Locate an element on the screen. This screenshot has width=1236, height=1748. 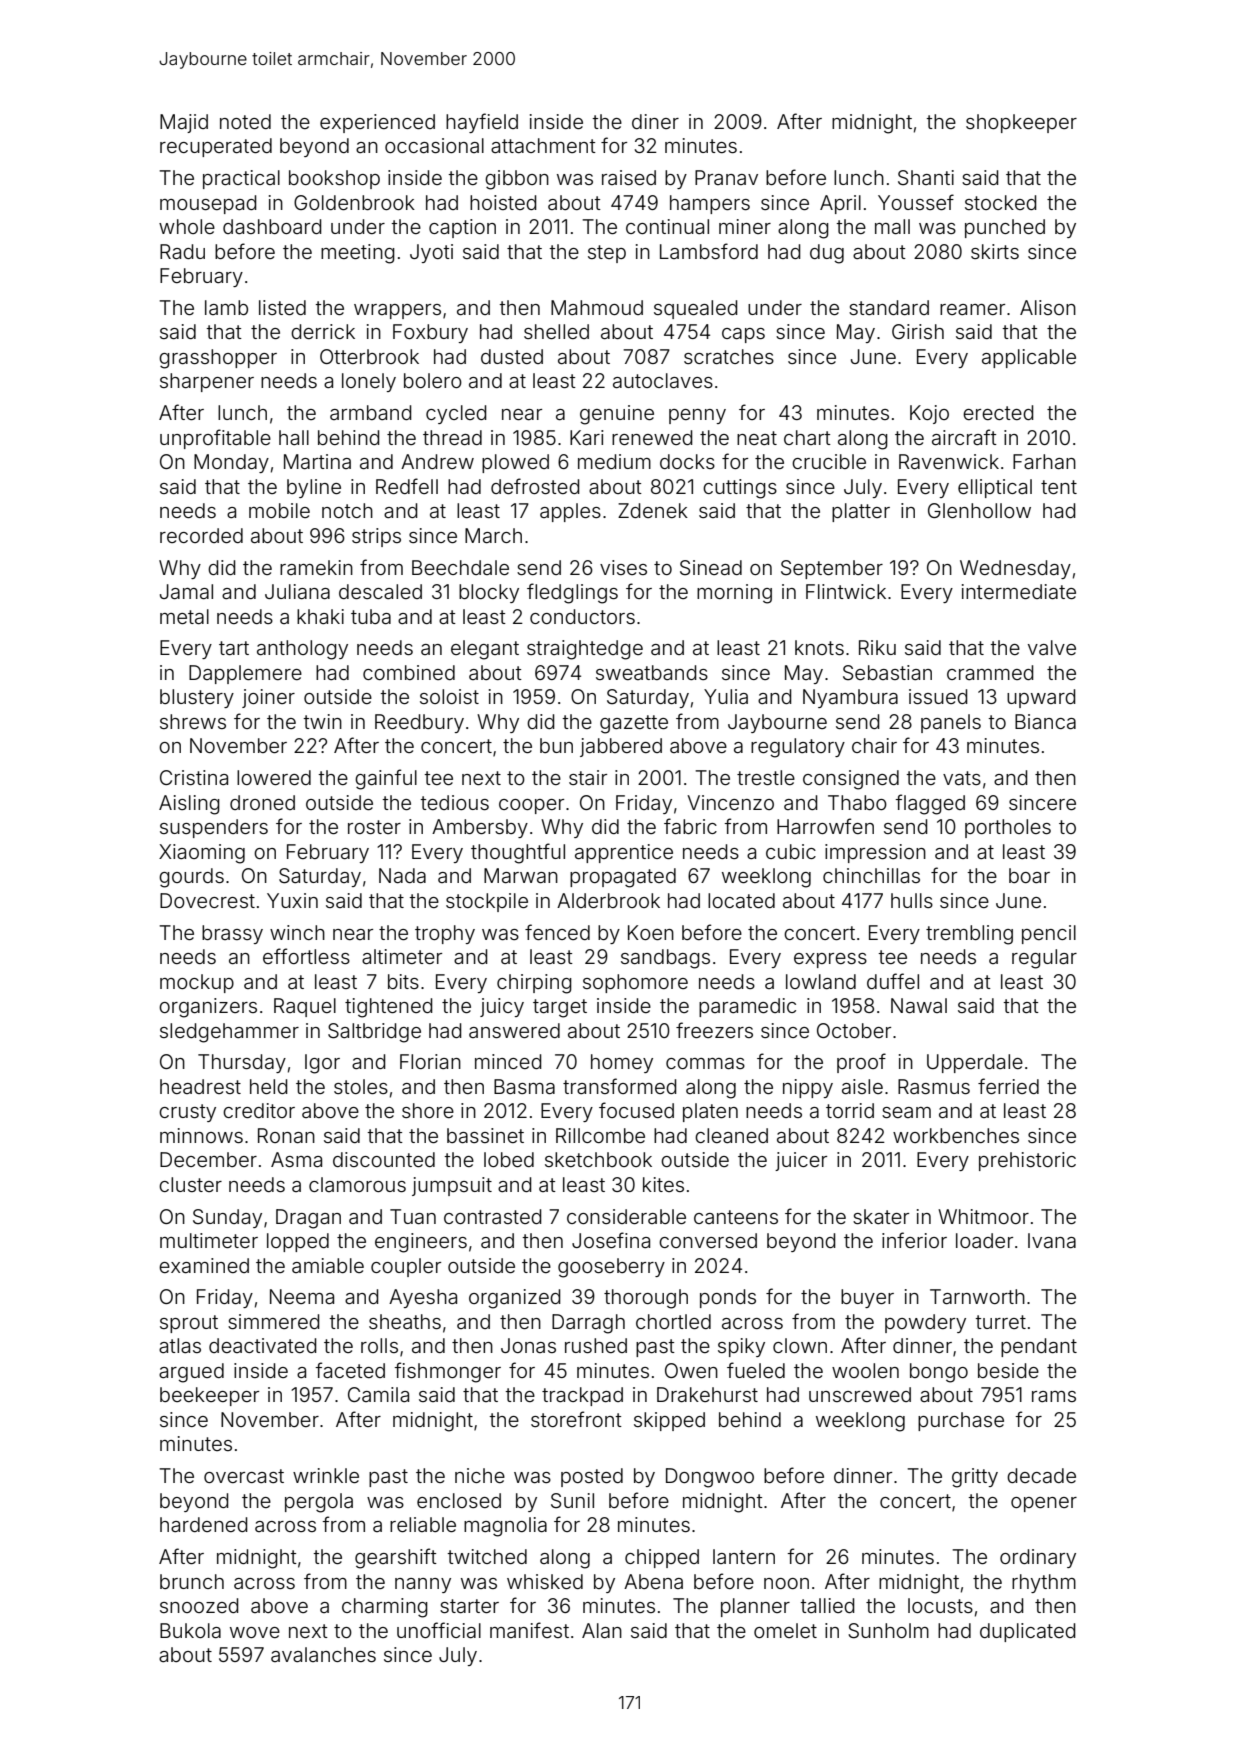
caption is located at coordinates (462, 228).
